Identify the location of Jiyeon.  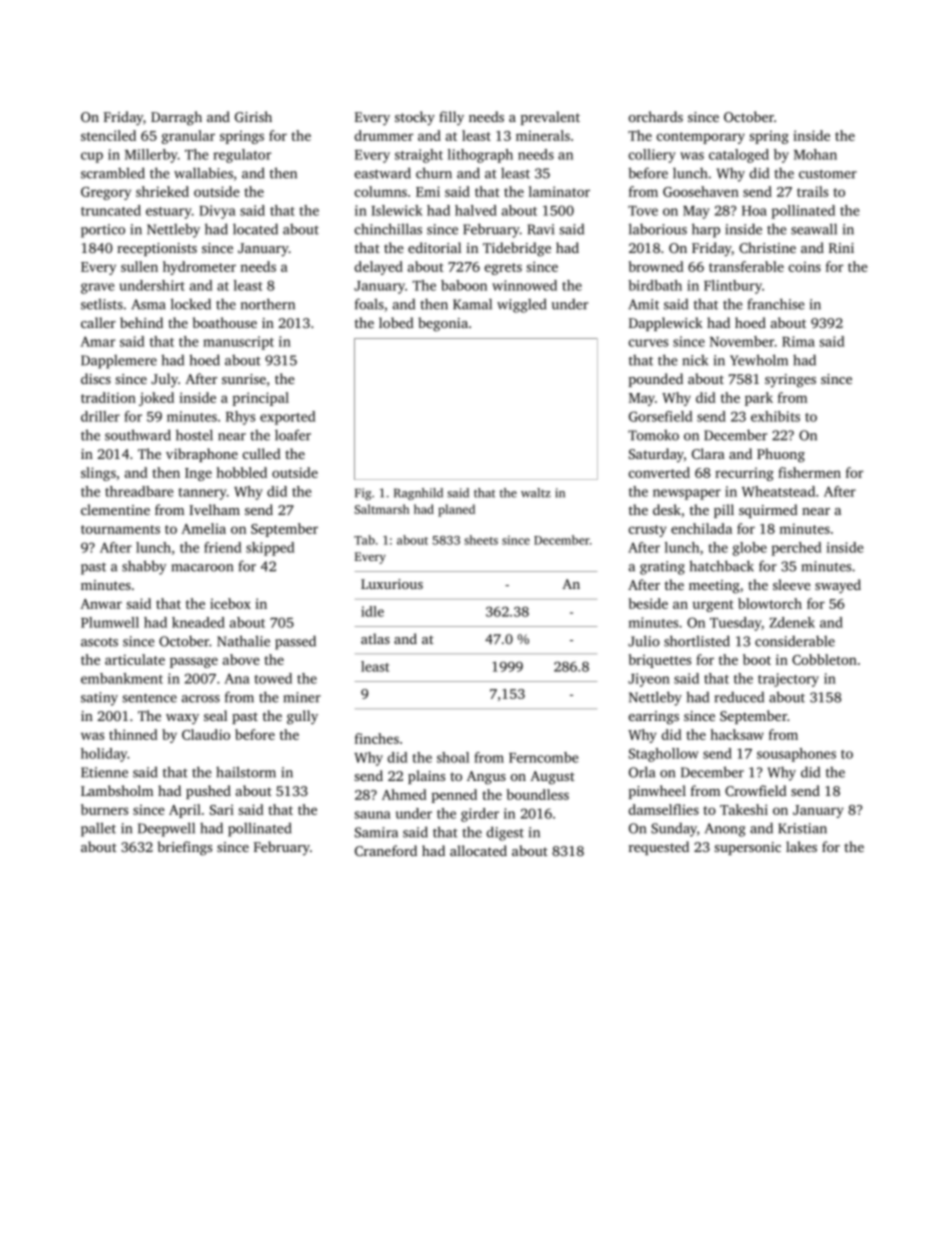
(649, 680).
